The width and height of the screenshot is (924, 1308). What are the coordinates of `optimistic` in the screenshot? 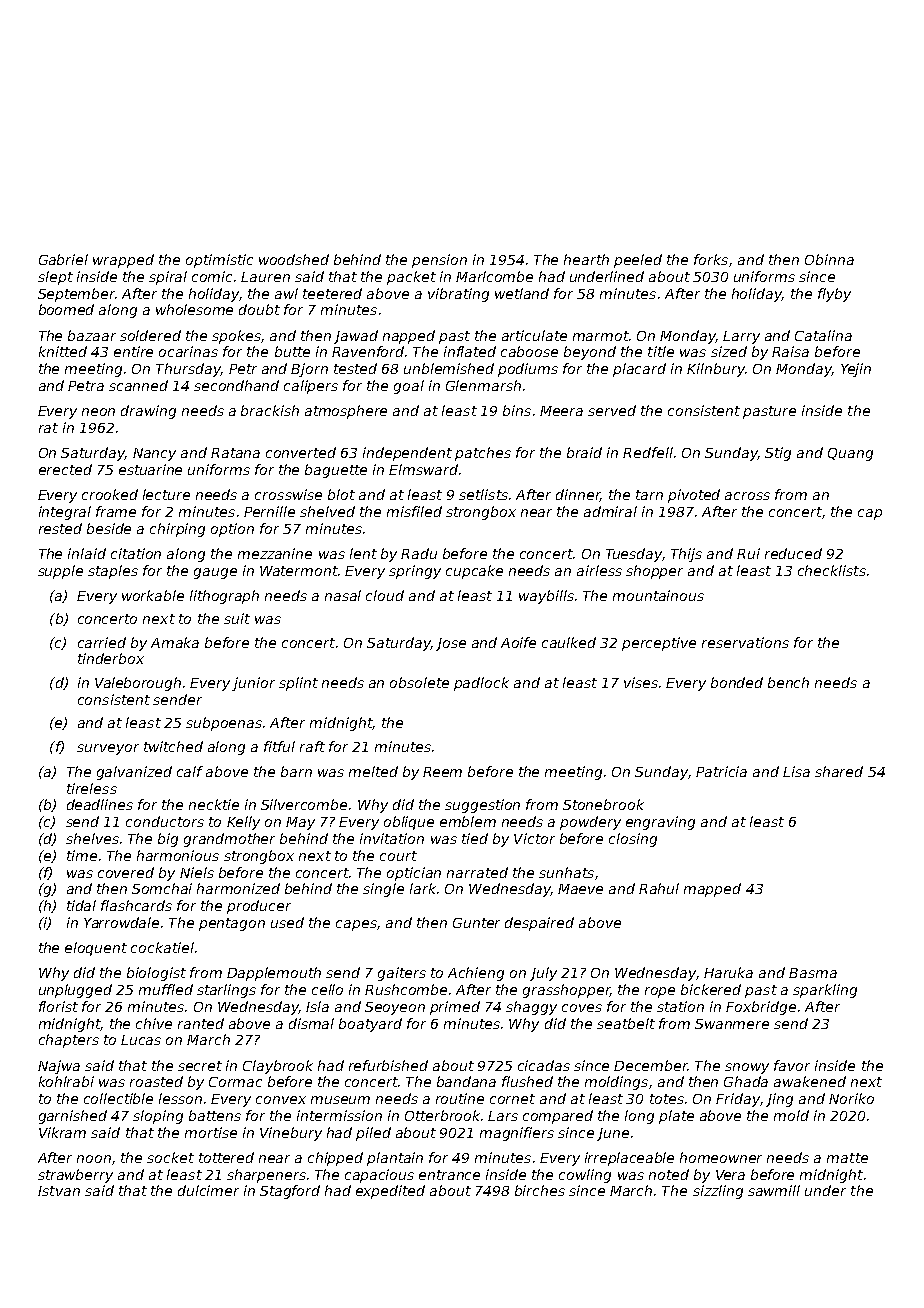 It's located at (219, 261).
